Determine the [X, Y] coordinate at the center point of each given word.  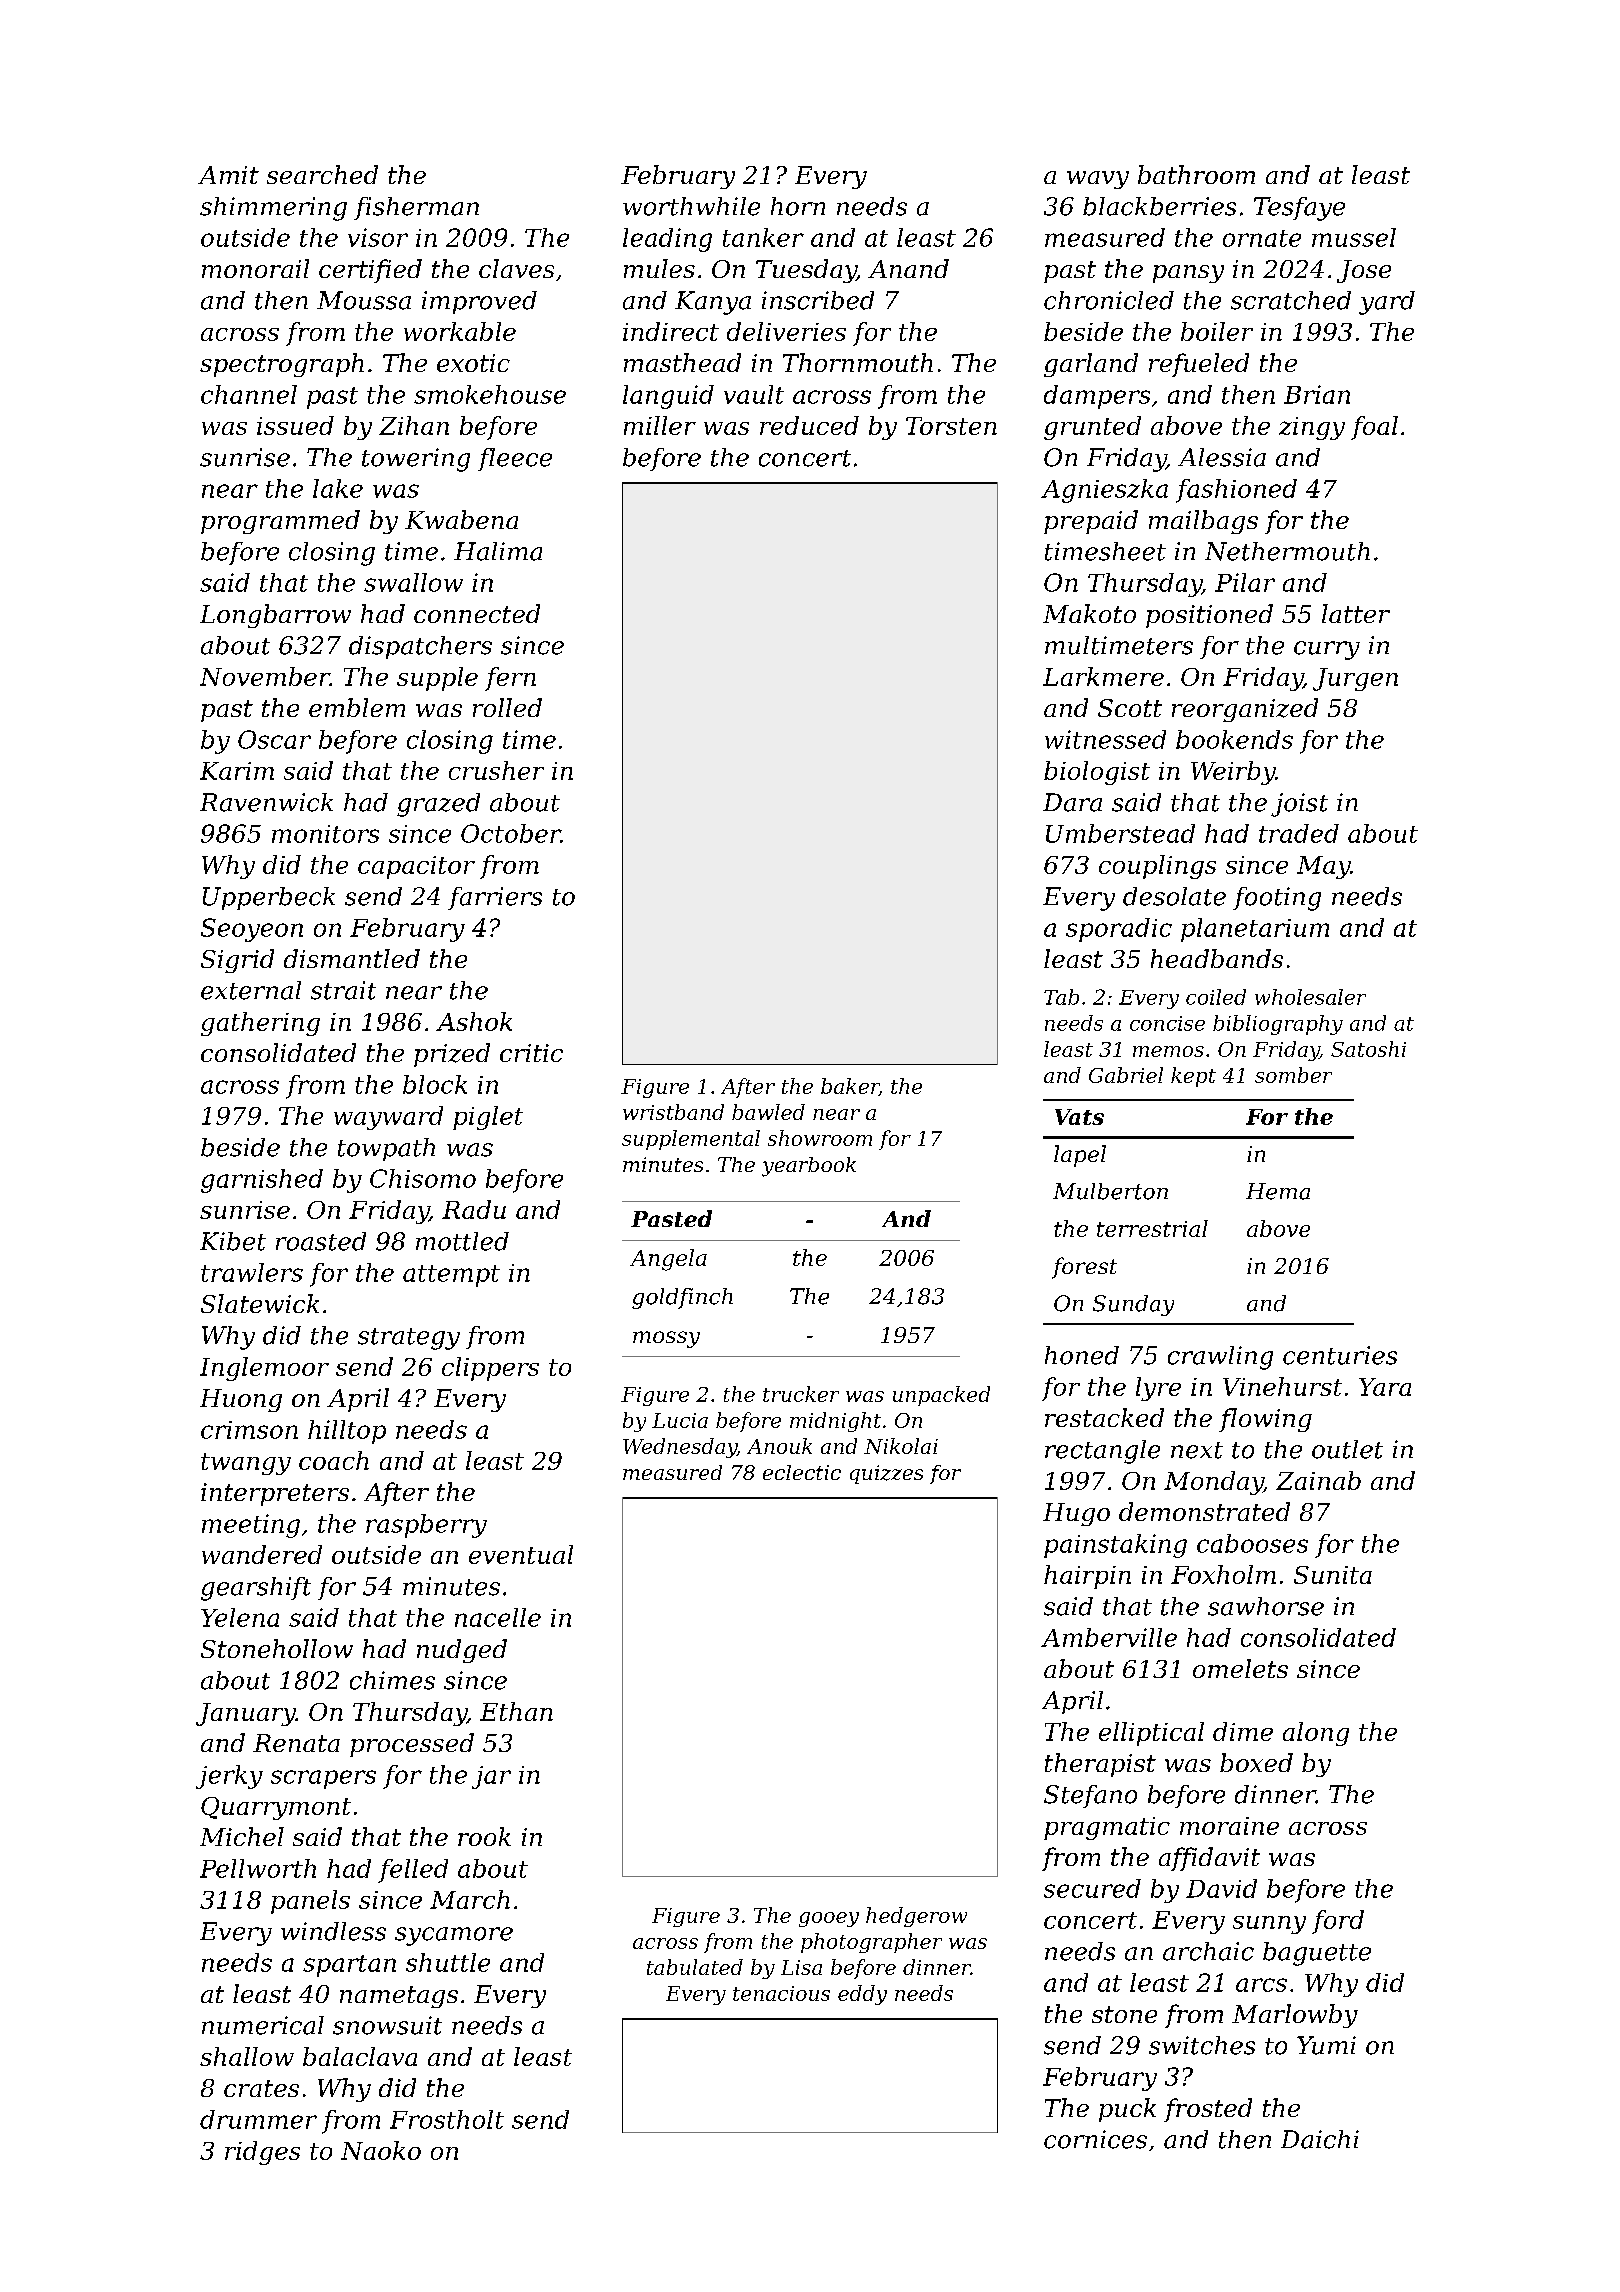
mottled [462, 1241]
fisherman [416, 208]
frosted [1208, 2110]
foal [1374, 428]
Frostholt [447, 2119]
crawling [1220, 1358]
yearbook [809, 1167]
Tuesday [806, 271]
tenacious [781, 1993]
